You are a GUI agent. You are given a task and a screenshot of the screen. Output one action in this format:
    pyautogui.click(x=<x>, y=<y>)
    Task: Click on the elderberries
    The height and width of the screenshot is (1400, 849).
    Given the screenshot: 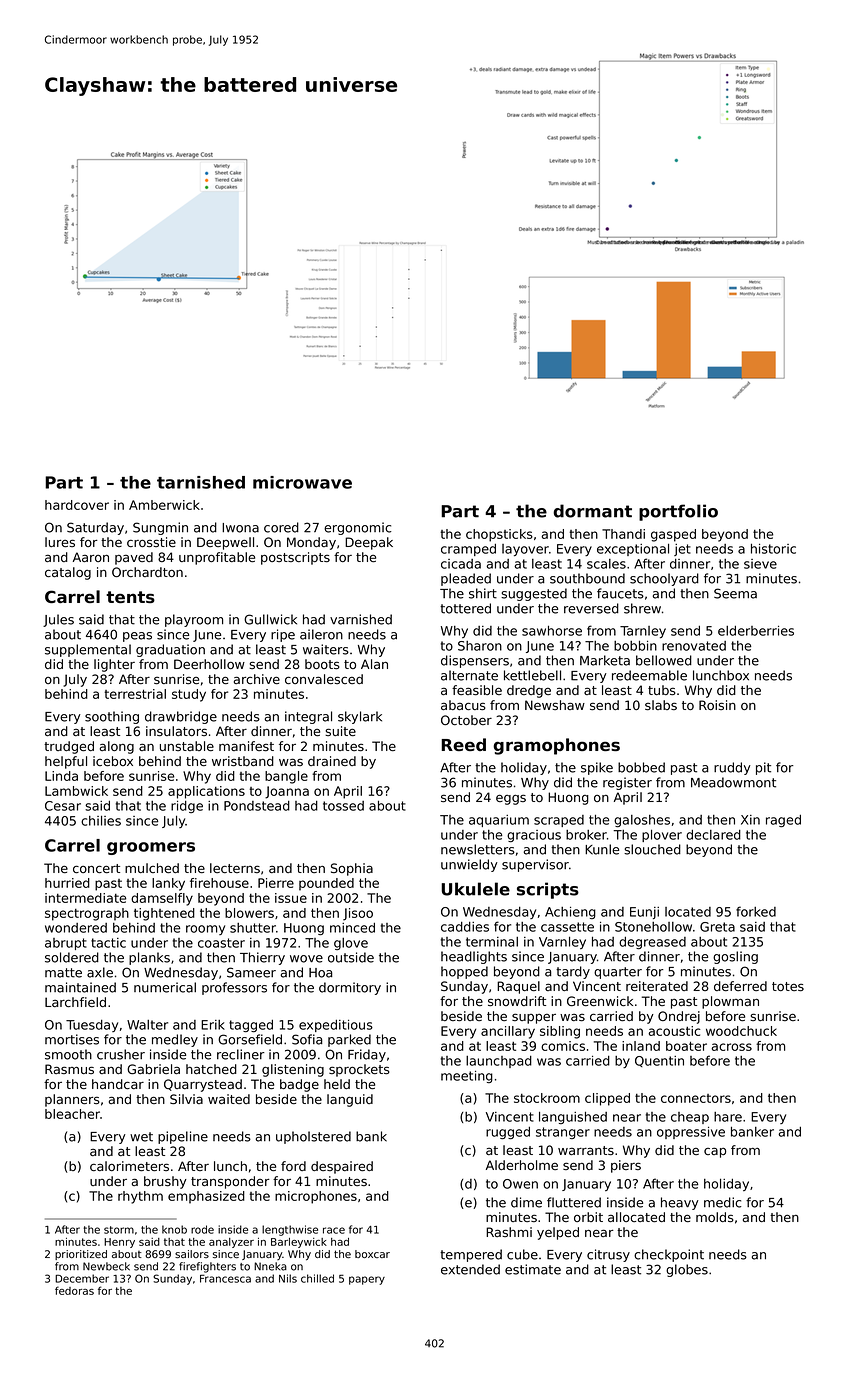 What is the action you would take?
    pyautogui.click(x=756, y=631)
